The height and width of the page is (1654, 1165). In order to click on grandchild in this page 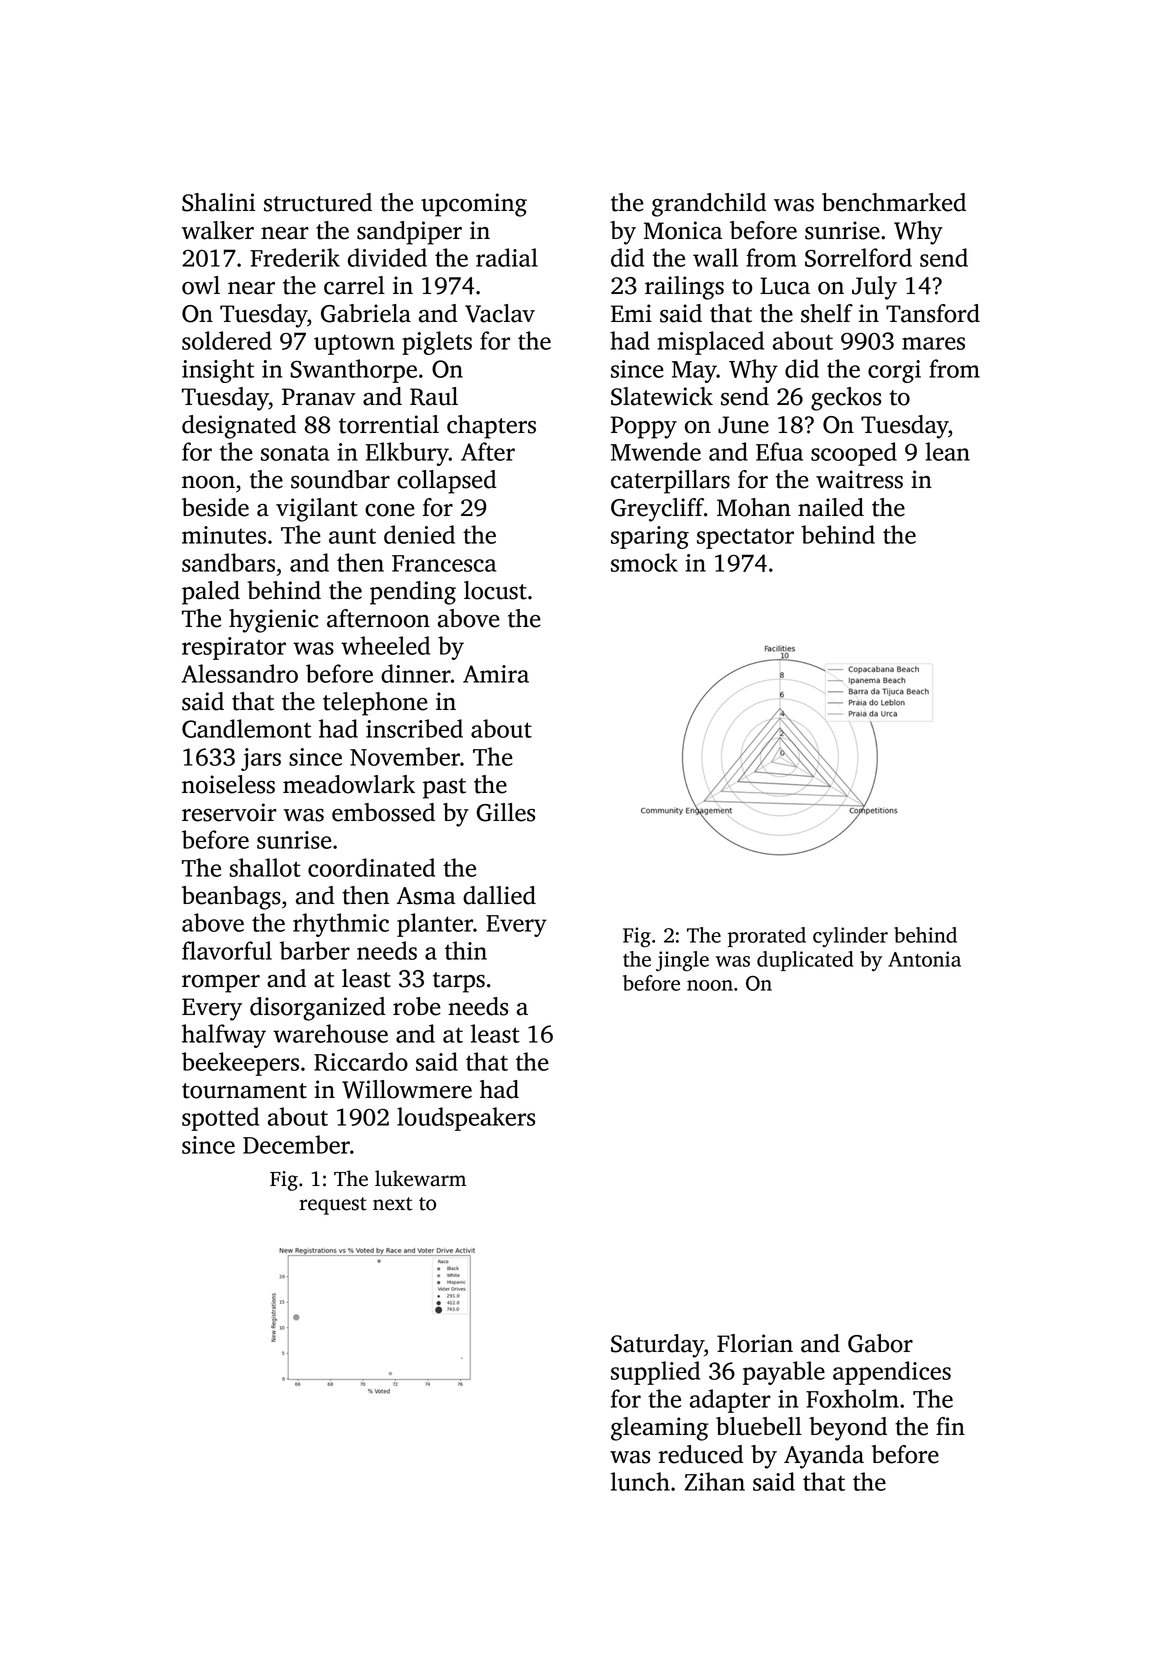, I will do `click(709, 205)`.
